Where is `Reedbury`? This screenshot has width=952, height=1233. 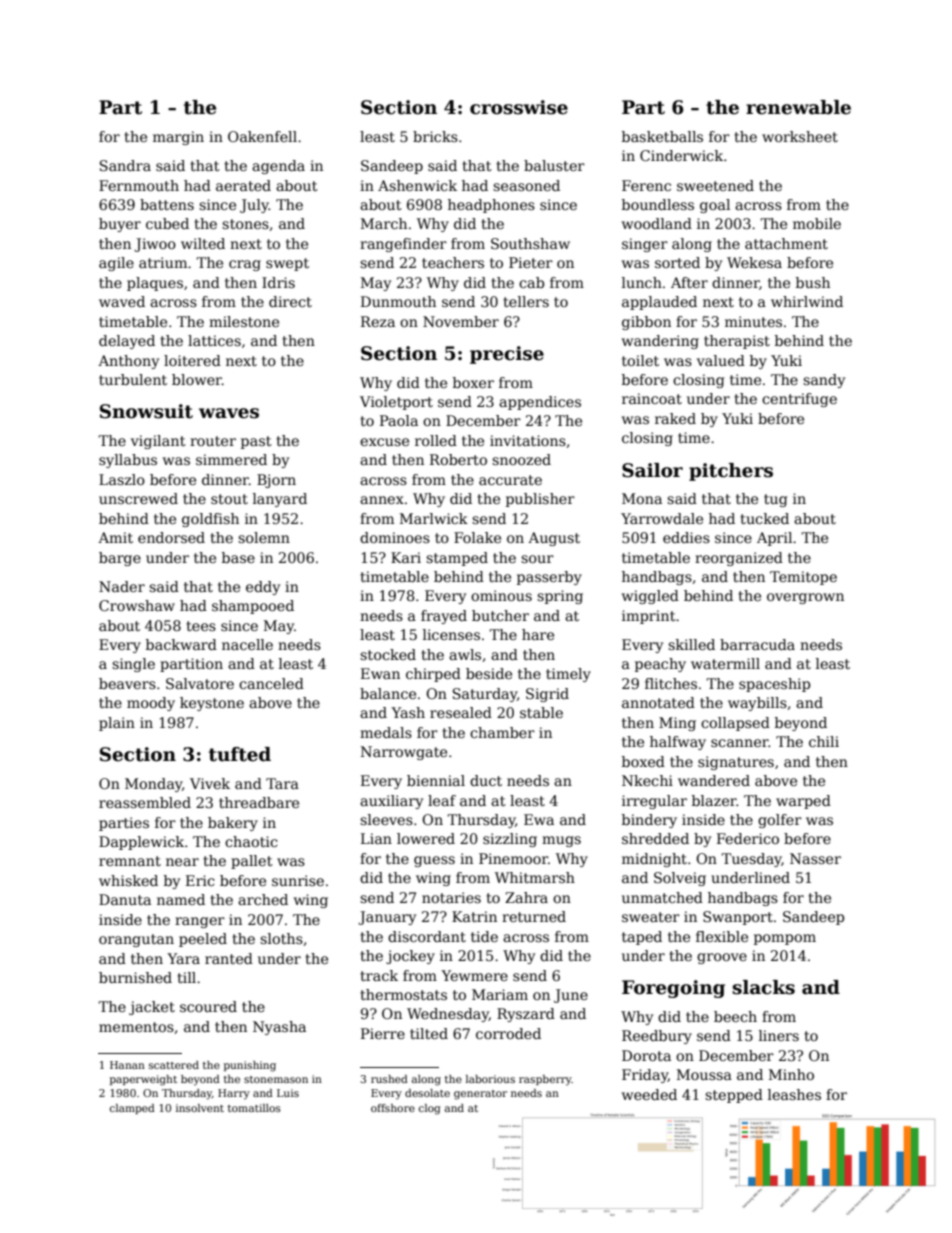 Reedbury is located at coordinates (657, 1037).
